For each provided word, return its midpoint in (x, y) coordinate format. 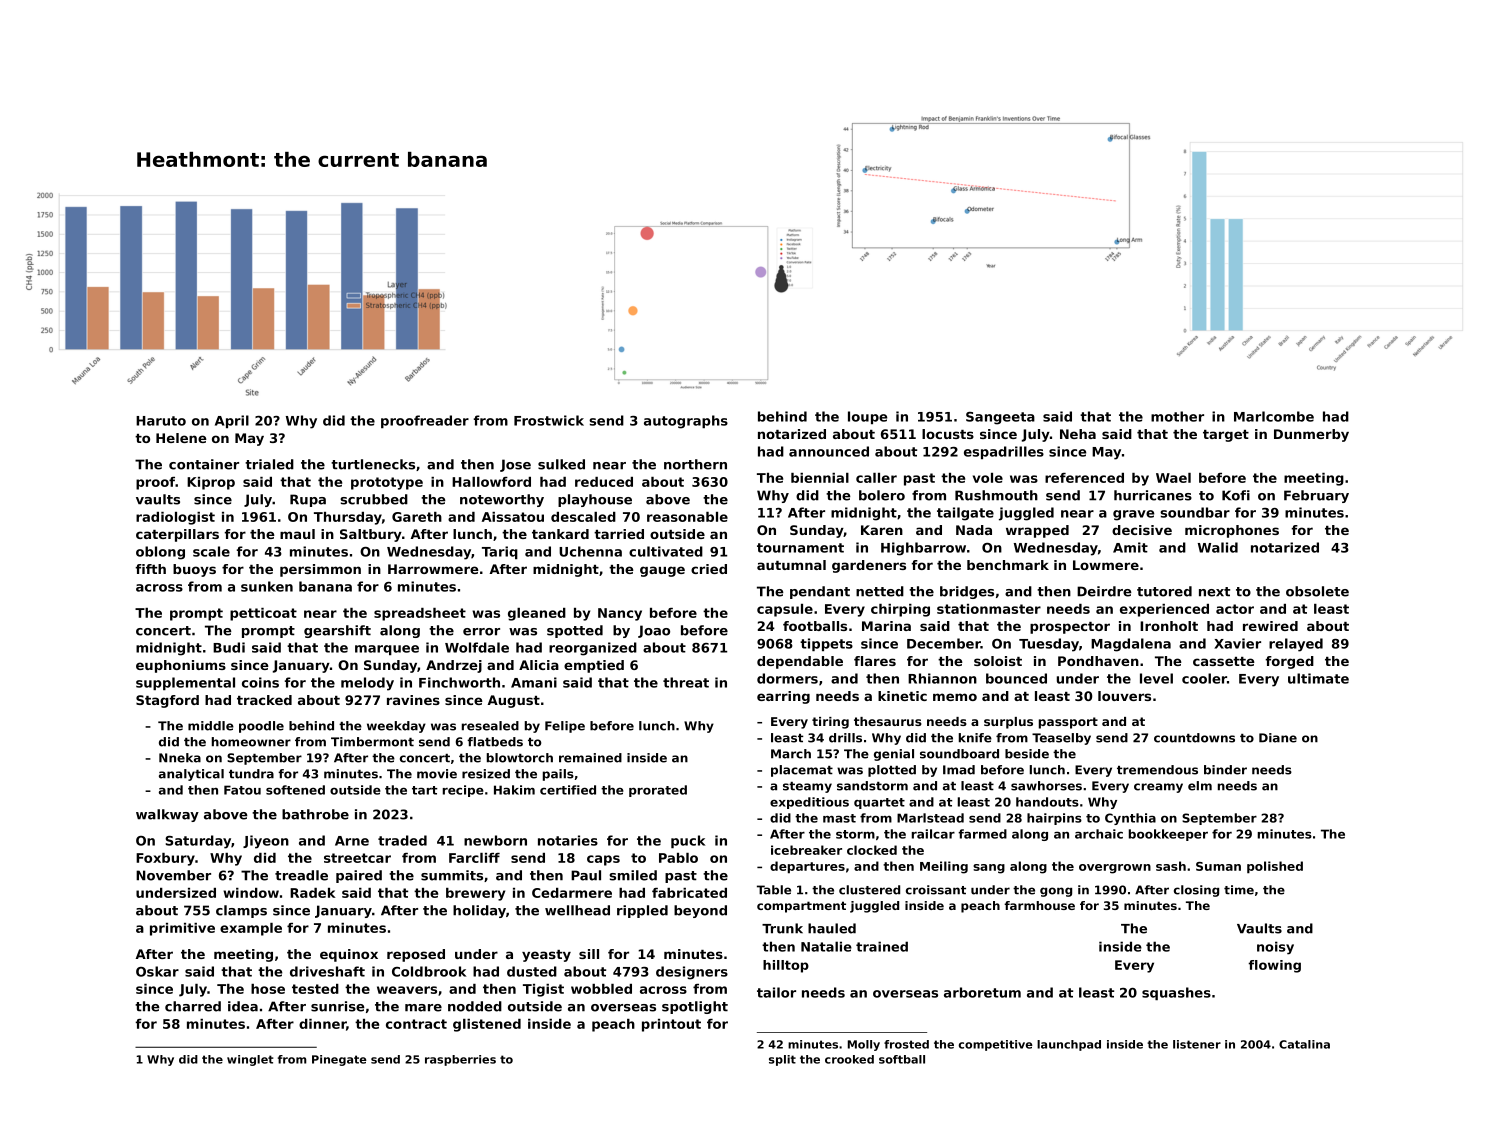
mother (1177, 416)
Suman (1218, 866)
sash (1171, 866)
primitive (182, 929)
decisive (1142, 530)
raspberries (460, 1060)
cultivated (666, 551)
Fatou (242, 790)
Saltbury (371, 535)
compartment (801, 907)
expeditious (809, 803)
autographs (686, 422)
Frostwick (549, 420)
